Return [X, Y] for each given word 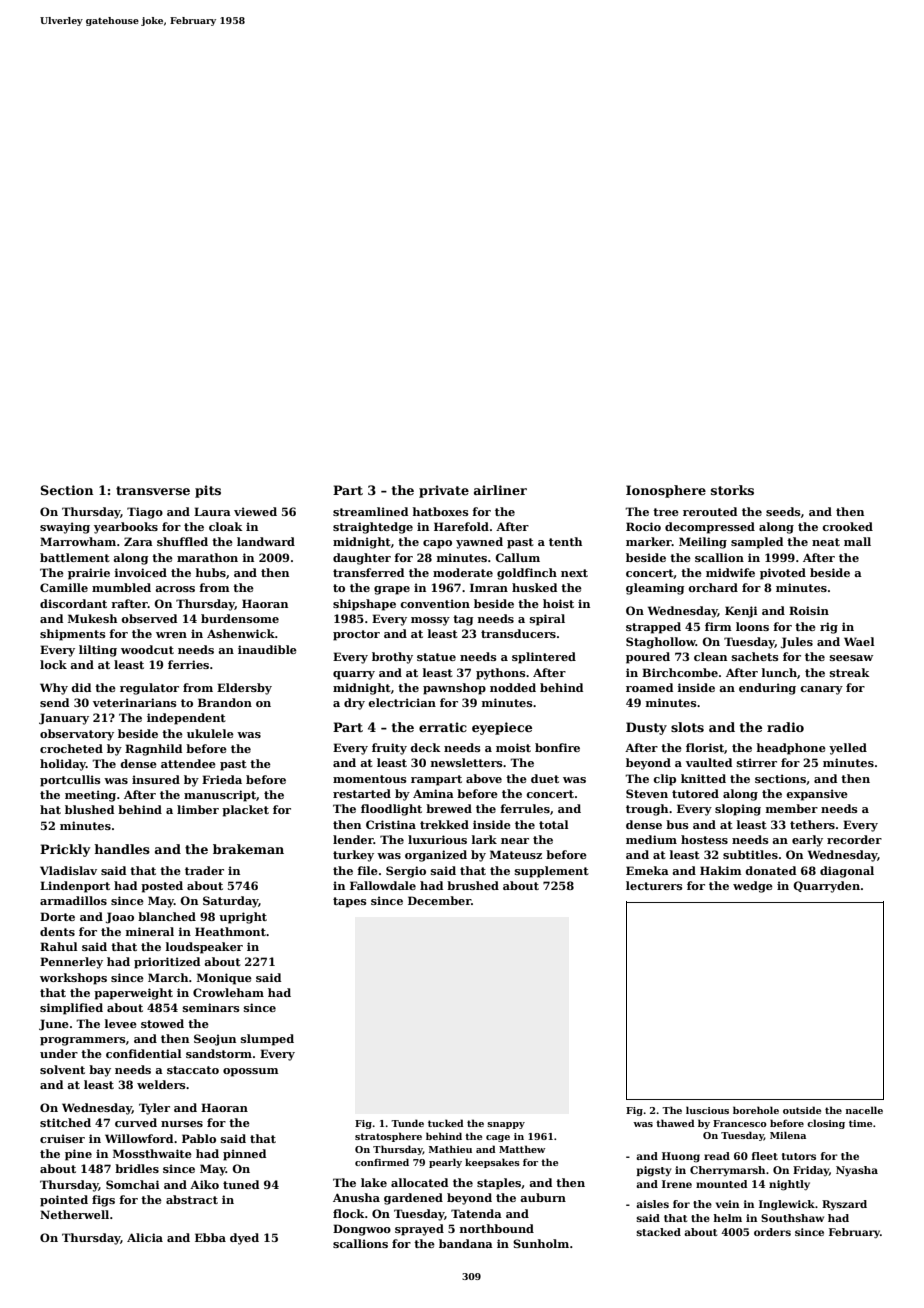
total [554, 824]
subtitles [750, 854]
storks [732, 490]
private [444, 491]
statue [436, 657]
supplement [552, 872]
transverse [153, 490]
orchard [713, 587]
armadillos [73, 900]
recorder [854, 839]
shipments [73, 635]
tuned [241, 1184]
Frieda [222, 779]
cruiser [62, 1138]
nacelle [864, 1110]
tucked [446, 1123]
